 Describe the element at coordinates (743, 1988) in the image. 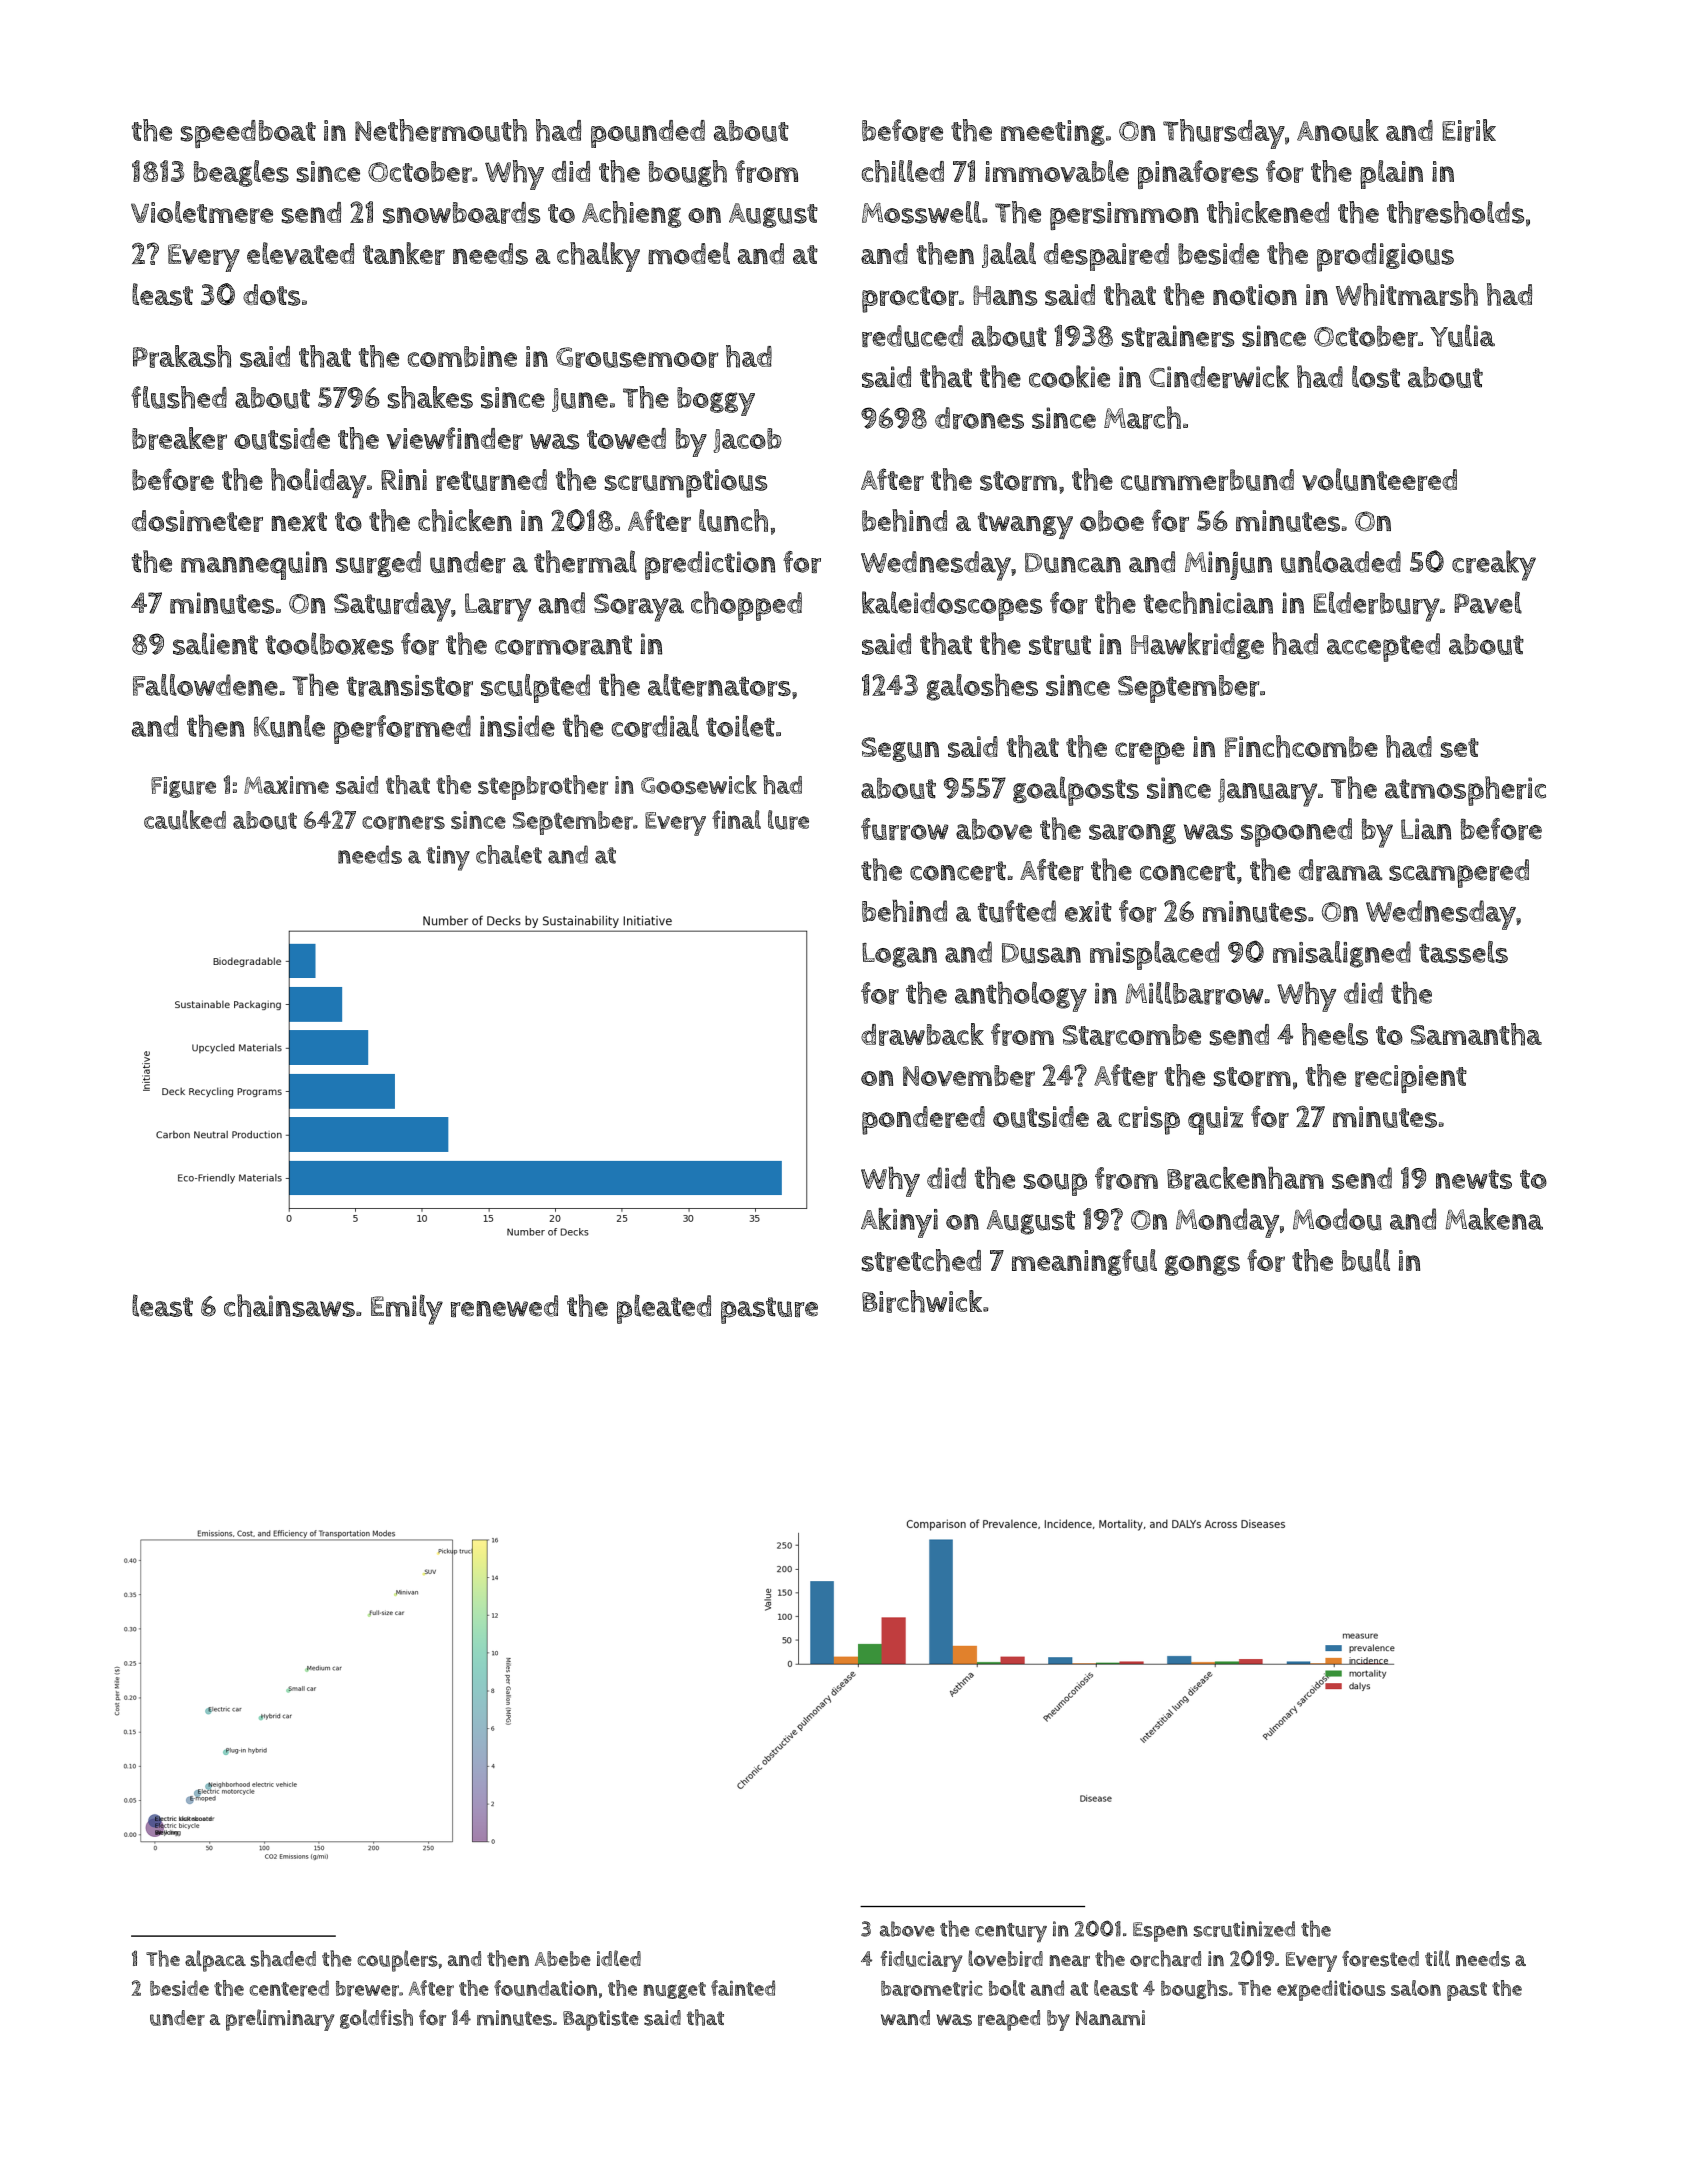

I see `fainted` at that location.
